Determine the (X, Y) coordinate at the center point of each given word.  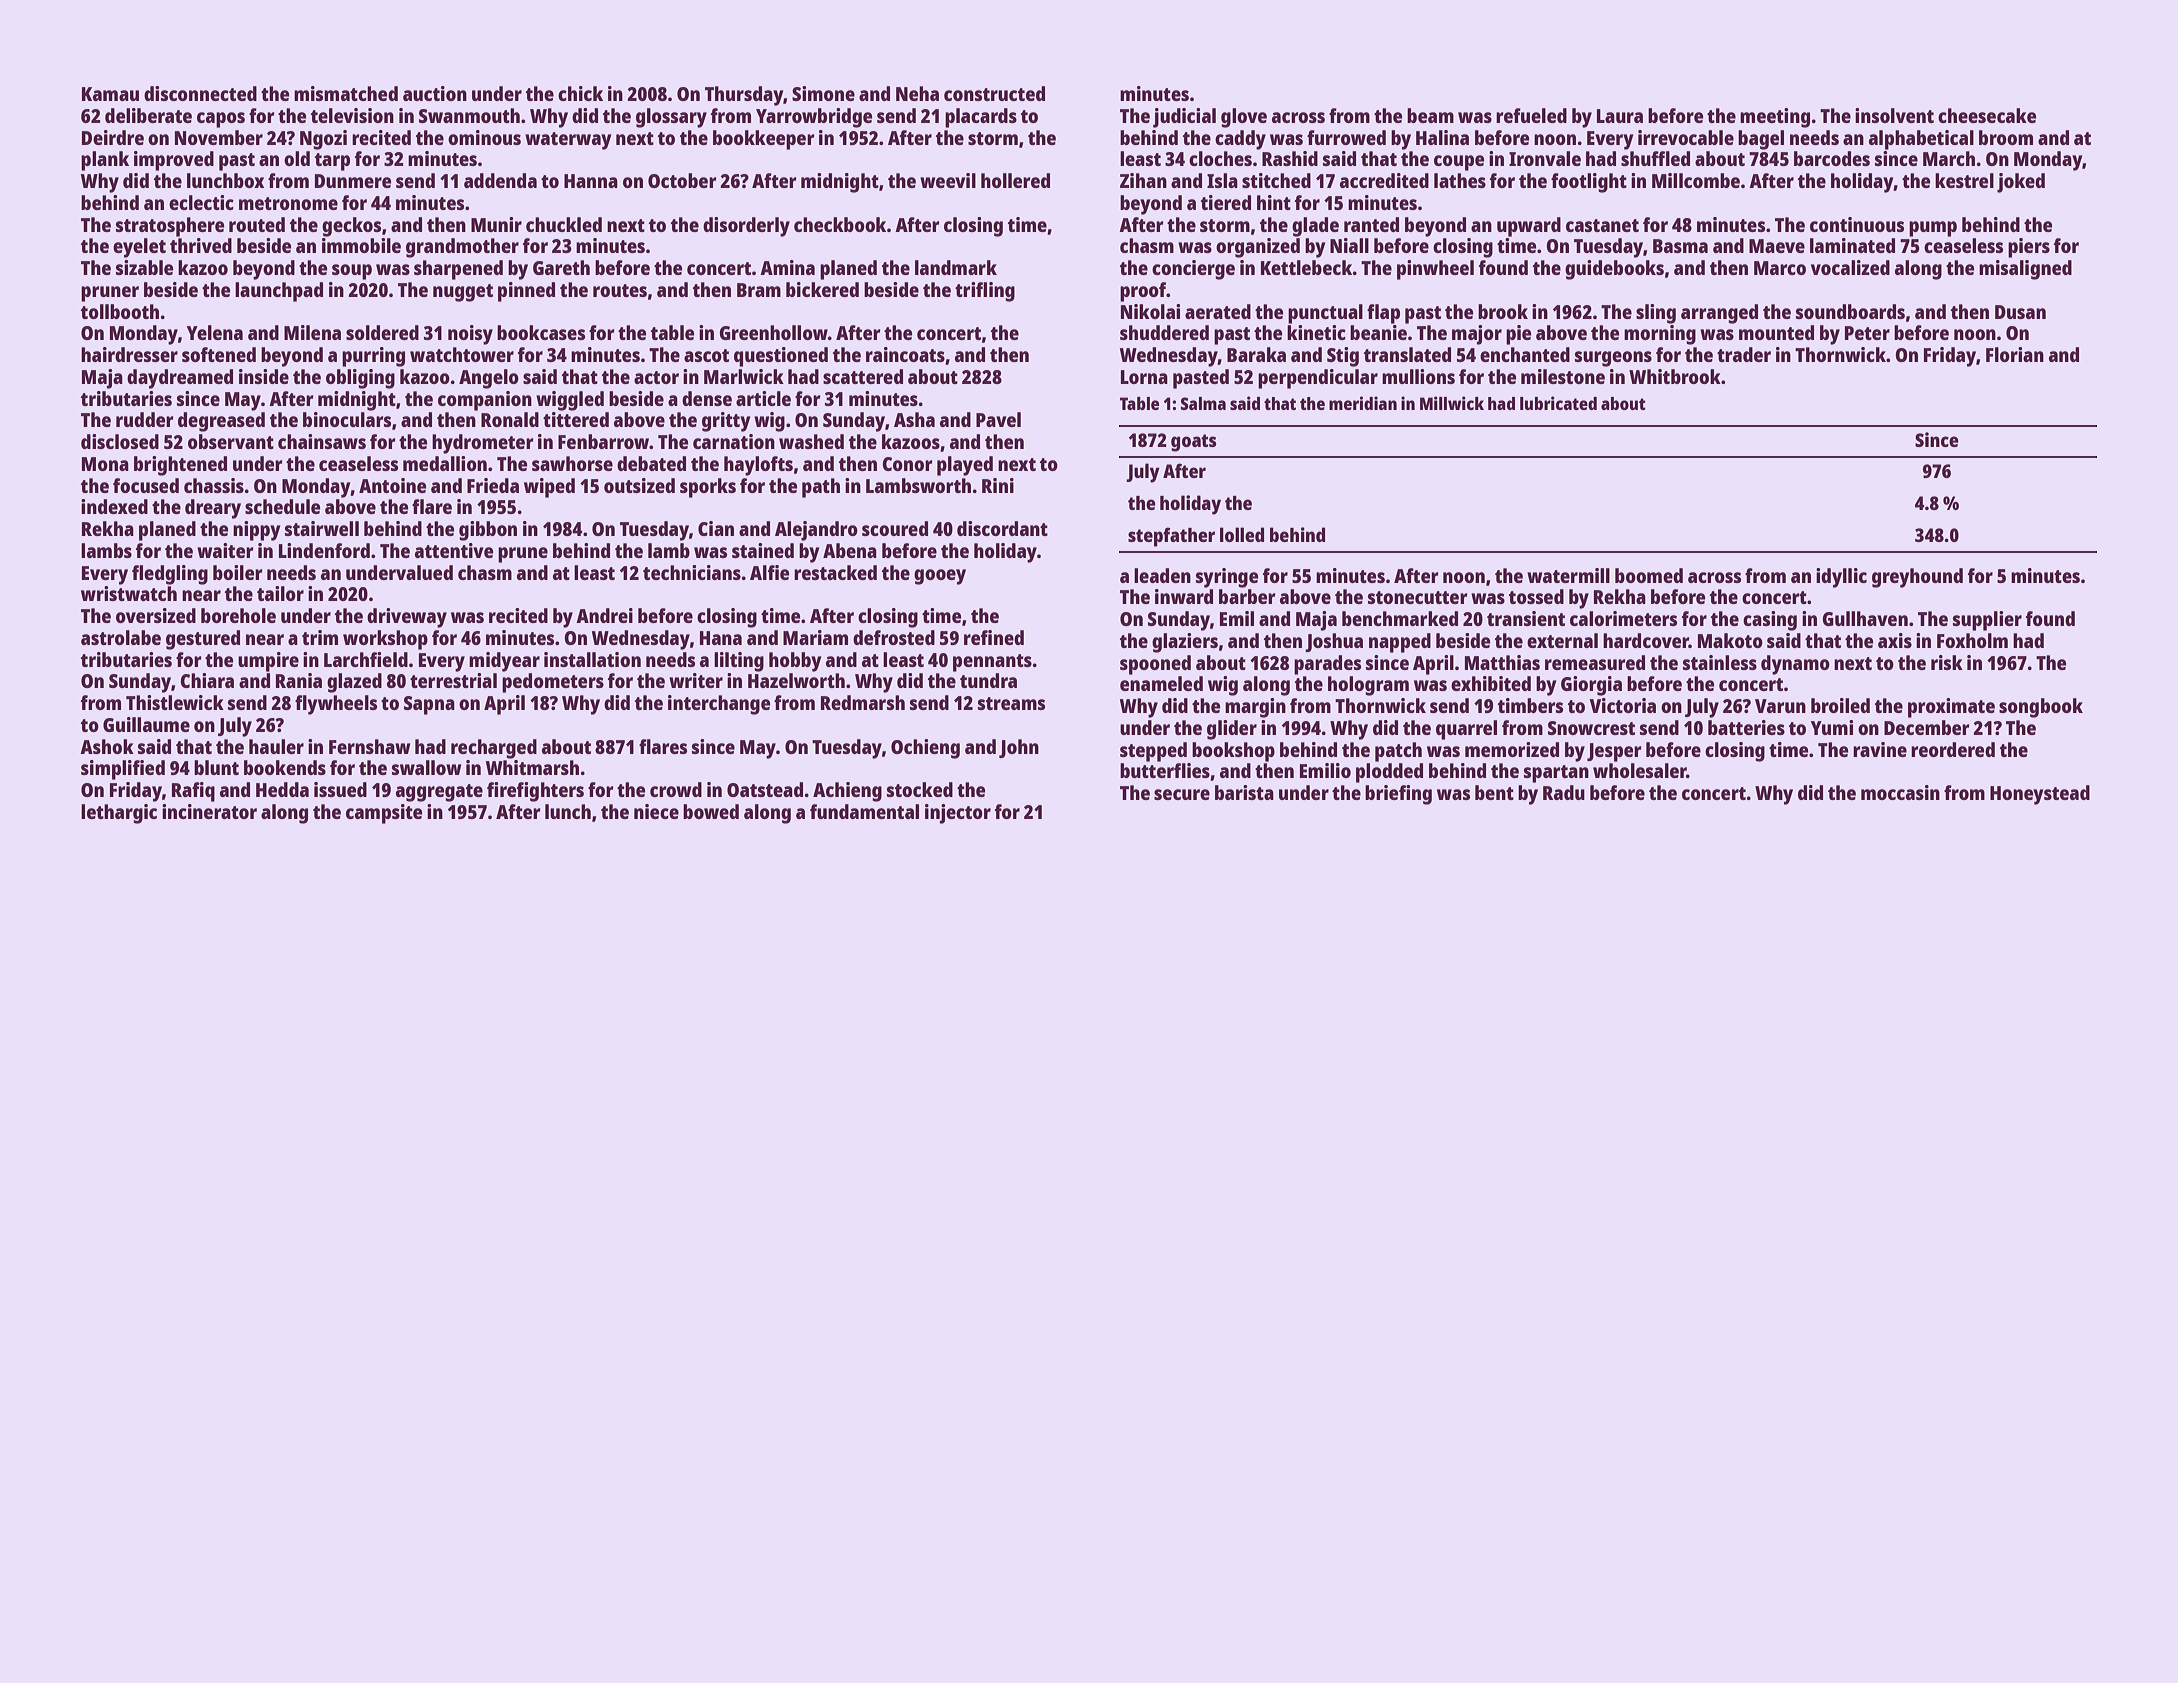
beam (1430, 115)
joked (2021, 183)
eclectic (201, 202)
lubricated (1558, 403)
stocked (920, 789)
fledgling (170, 575)
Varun (1780, 706)
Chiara (207, 680)
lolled (1242, 534)
